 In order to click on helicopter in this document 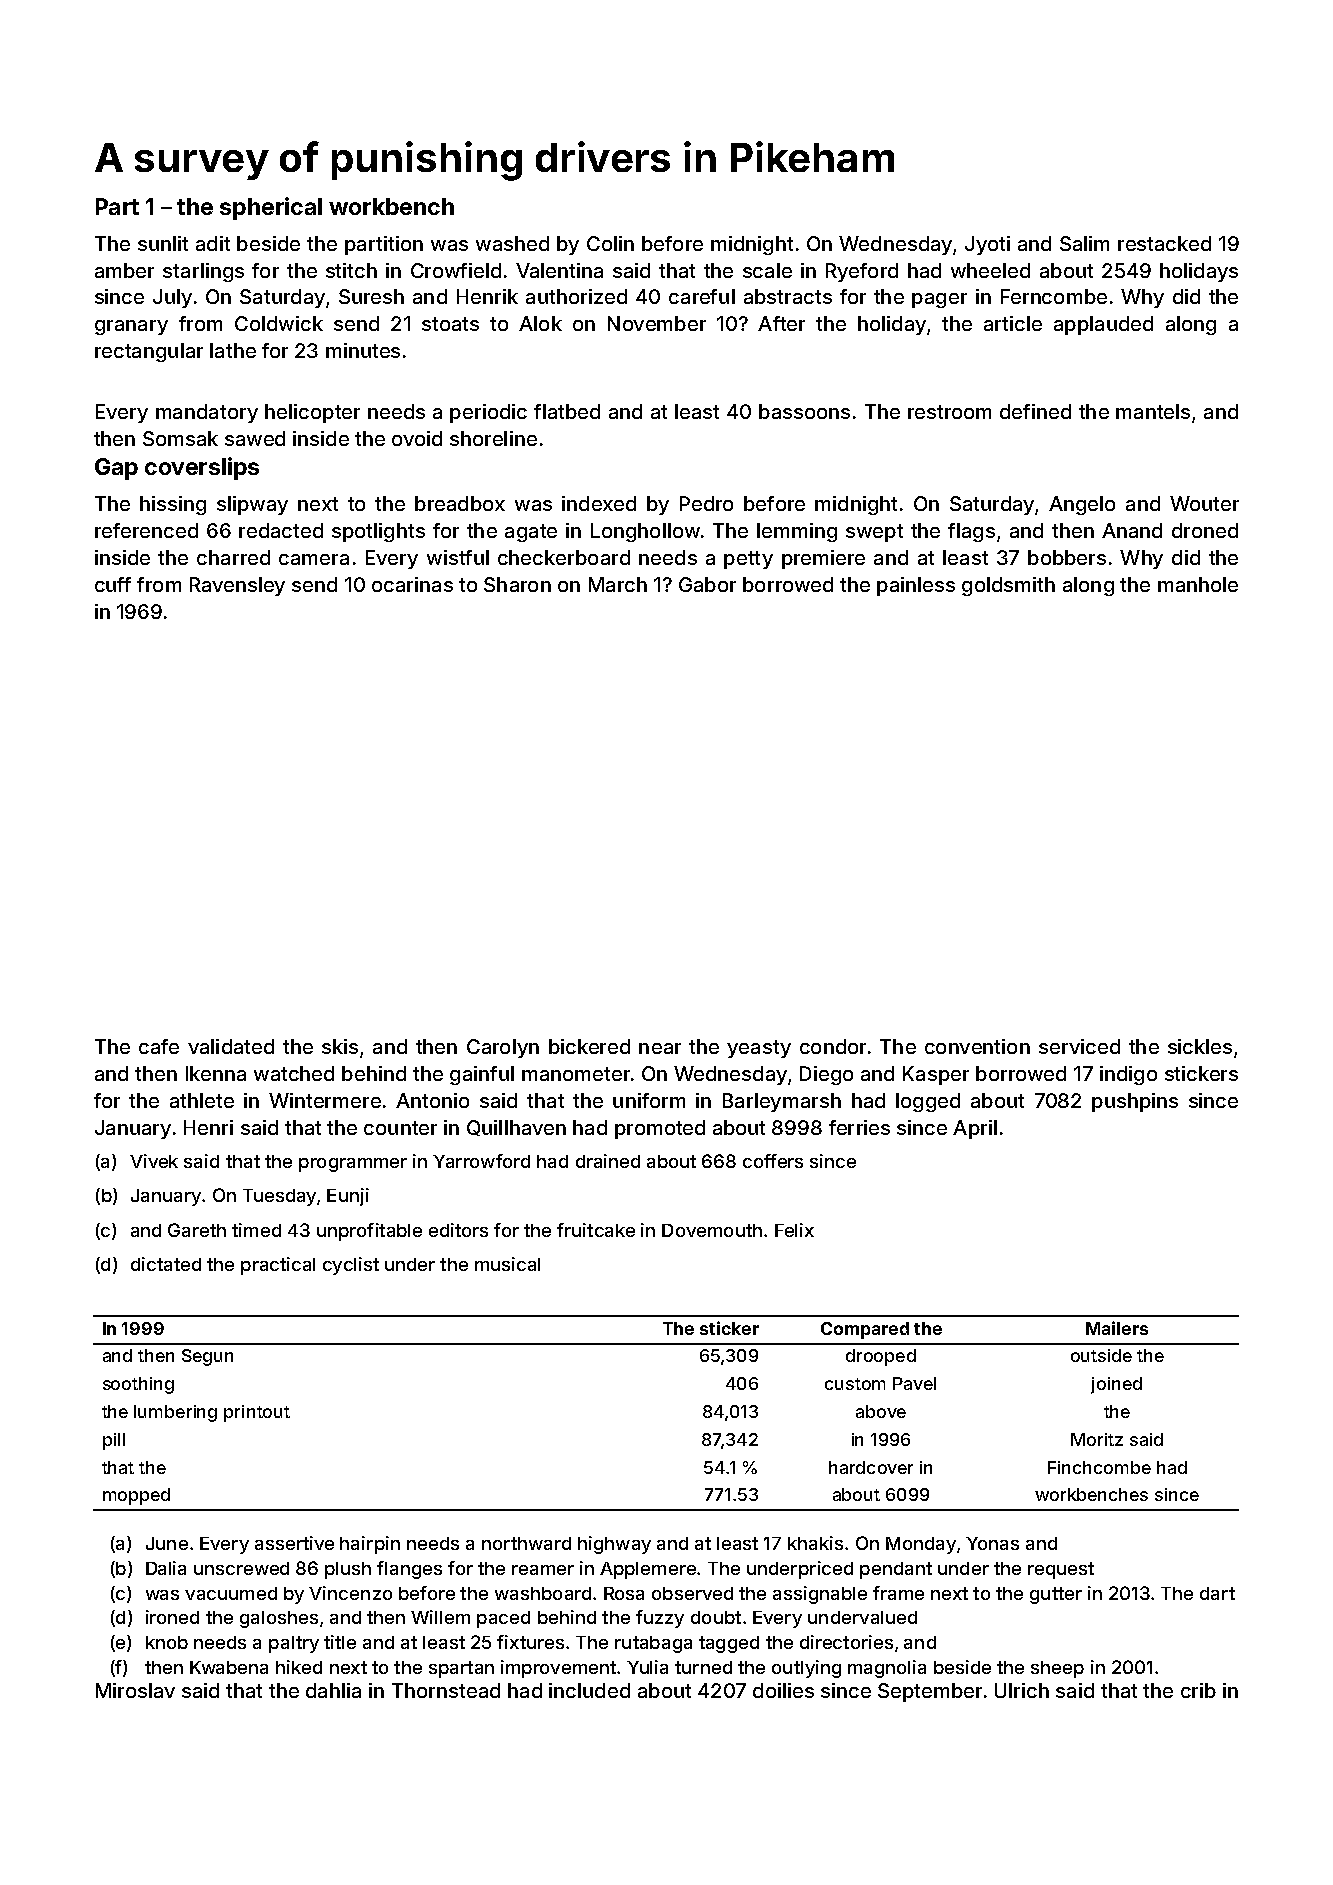, I will do `click(312, 413)`.
